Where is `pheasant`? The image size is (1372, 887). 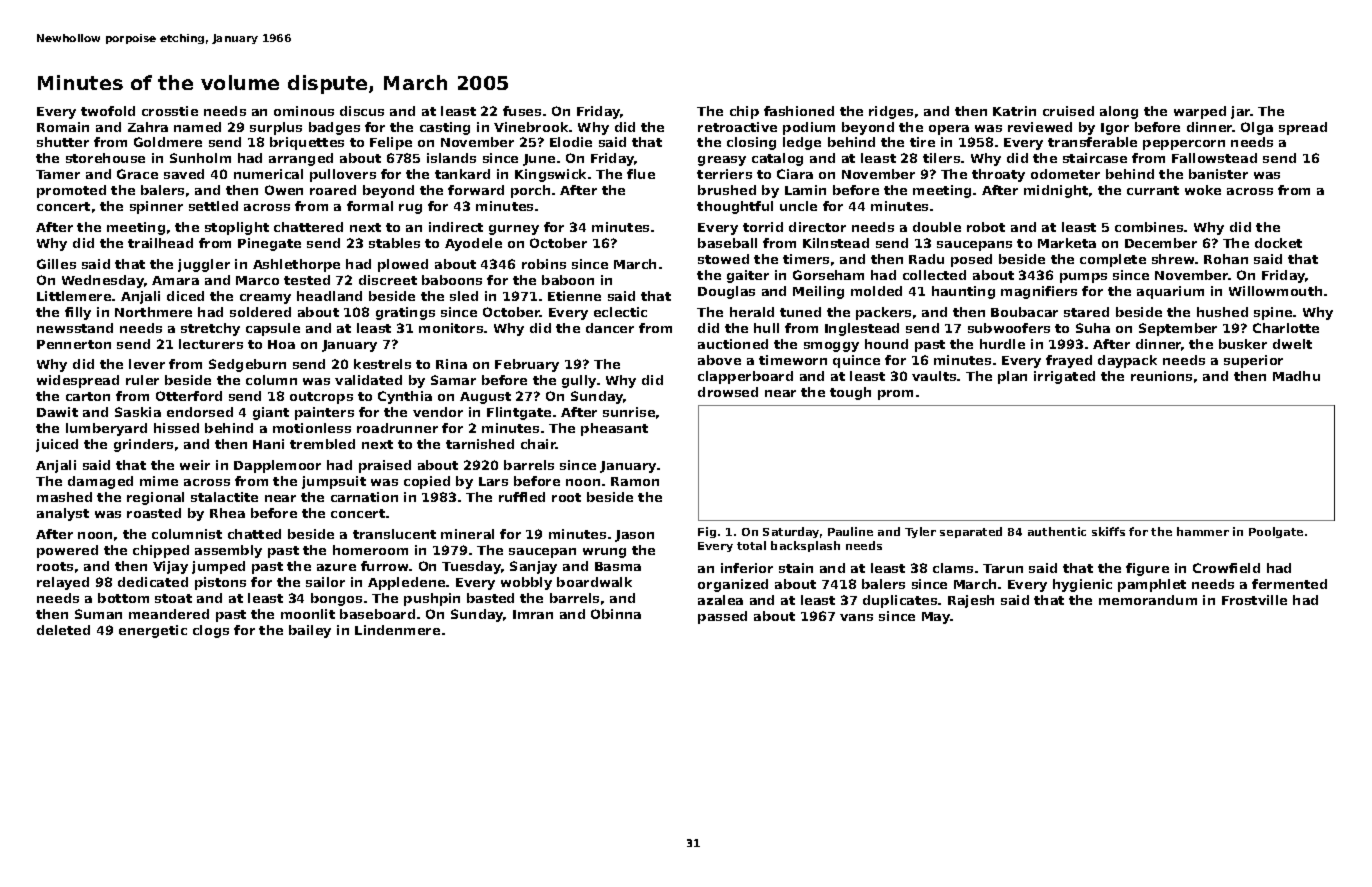 pheasant is located at coordinates (614, 429).
